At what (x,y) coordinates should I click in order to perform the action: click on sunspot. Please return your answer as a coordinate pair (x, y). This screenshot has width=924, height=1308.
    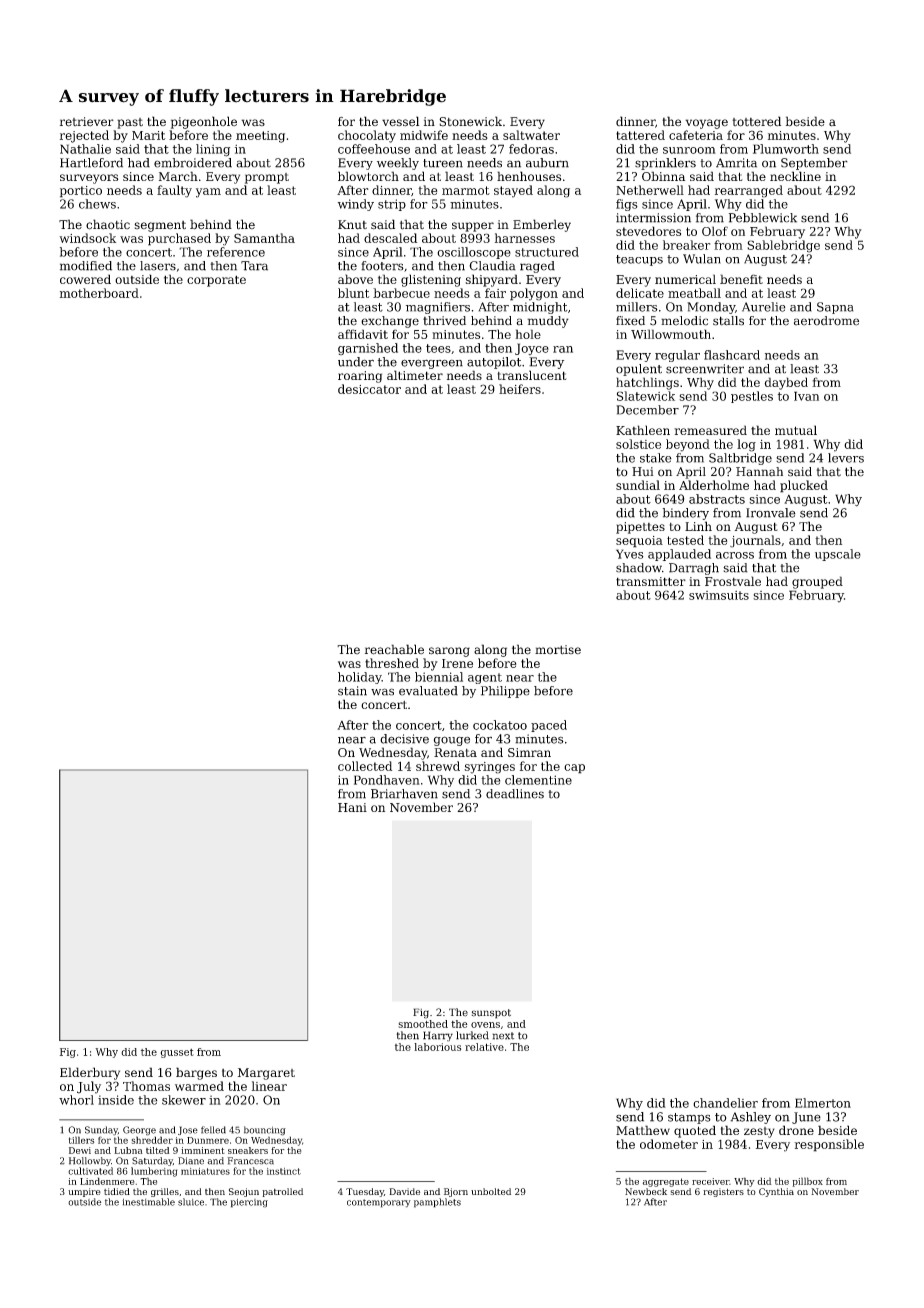
    Looking at the image, I should click on (491, 1014).
